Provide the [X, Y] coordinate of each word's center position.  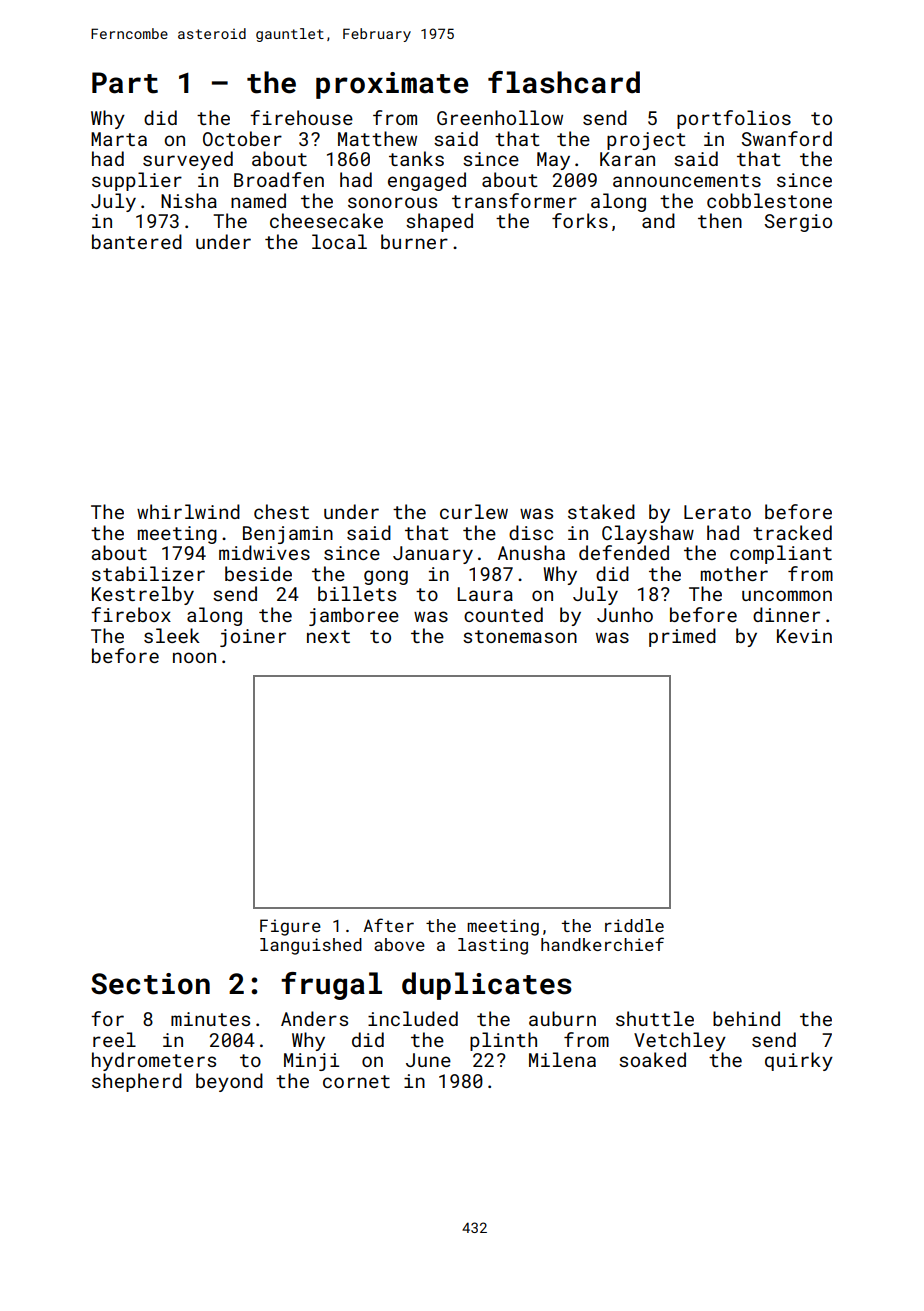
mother [734, 573]
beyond [229, 1082]
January [433, 555]
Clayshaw [648, 534]
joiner [253, 638]
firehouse [301, 117]
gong [386, 577]
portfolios [734, 119]
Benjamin [288, 535]
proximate [392, 85]
